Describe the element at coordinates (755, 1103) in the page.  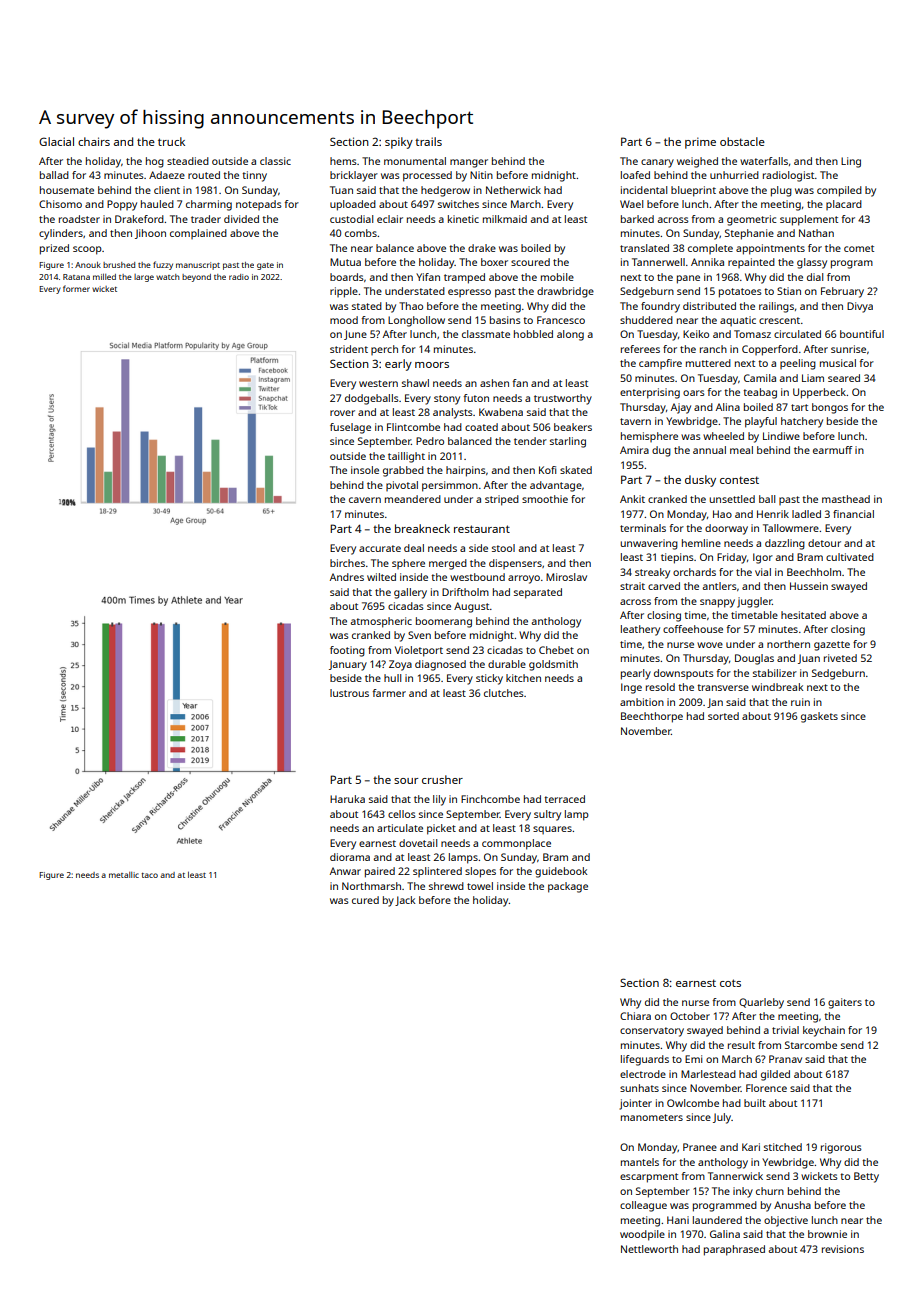
I see `built` at that location.
